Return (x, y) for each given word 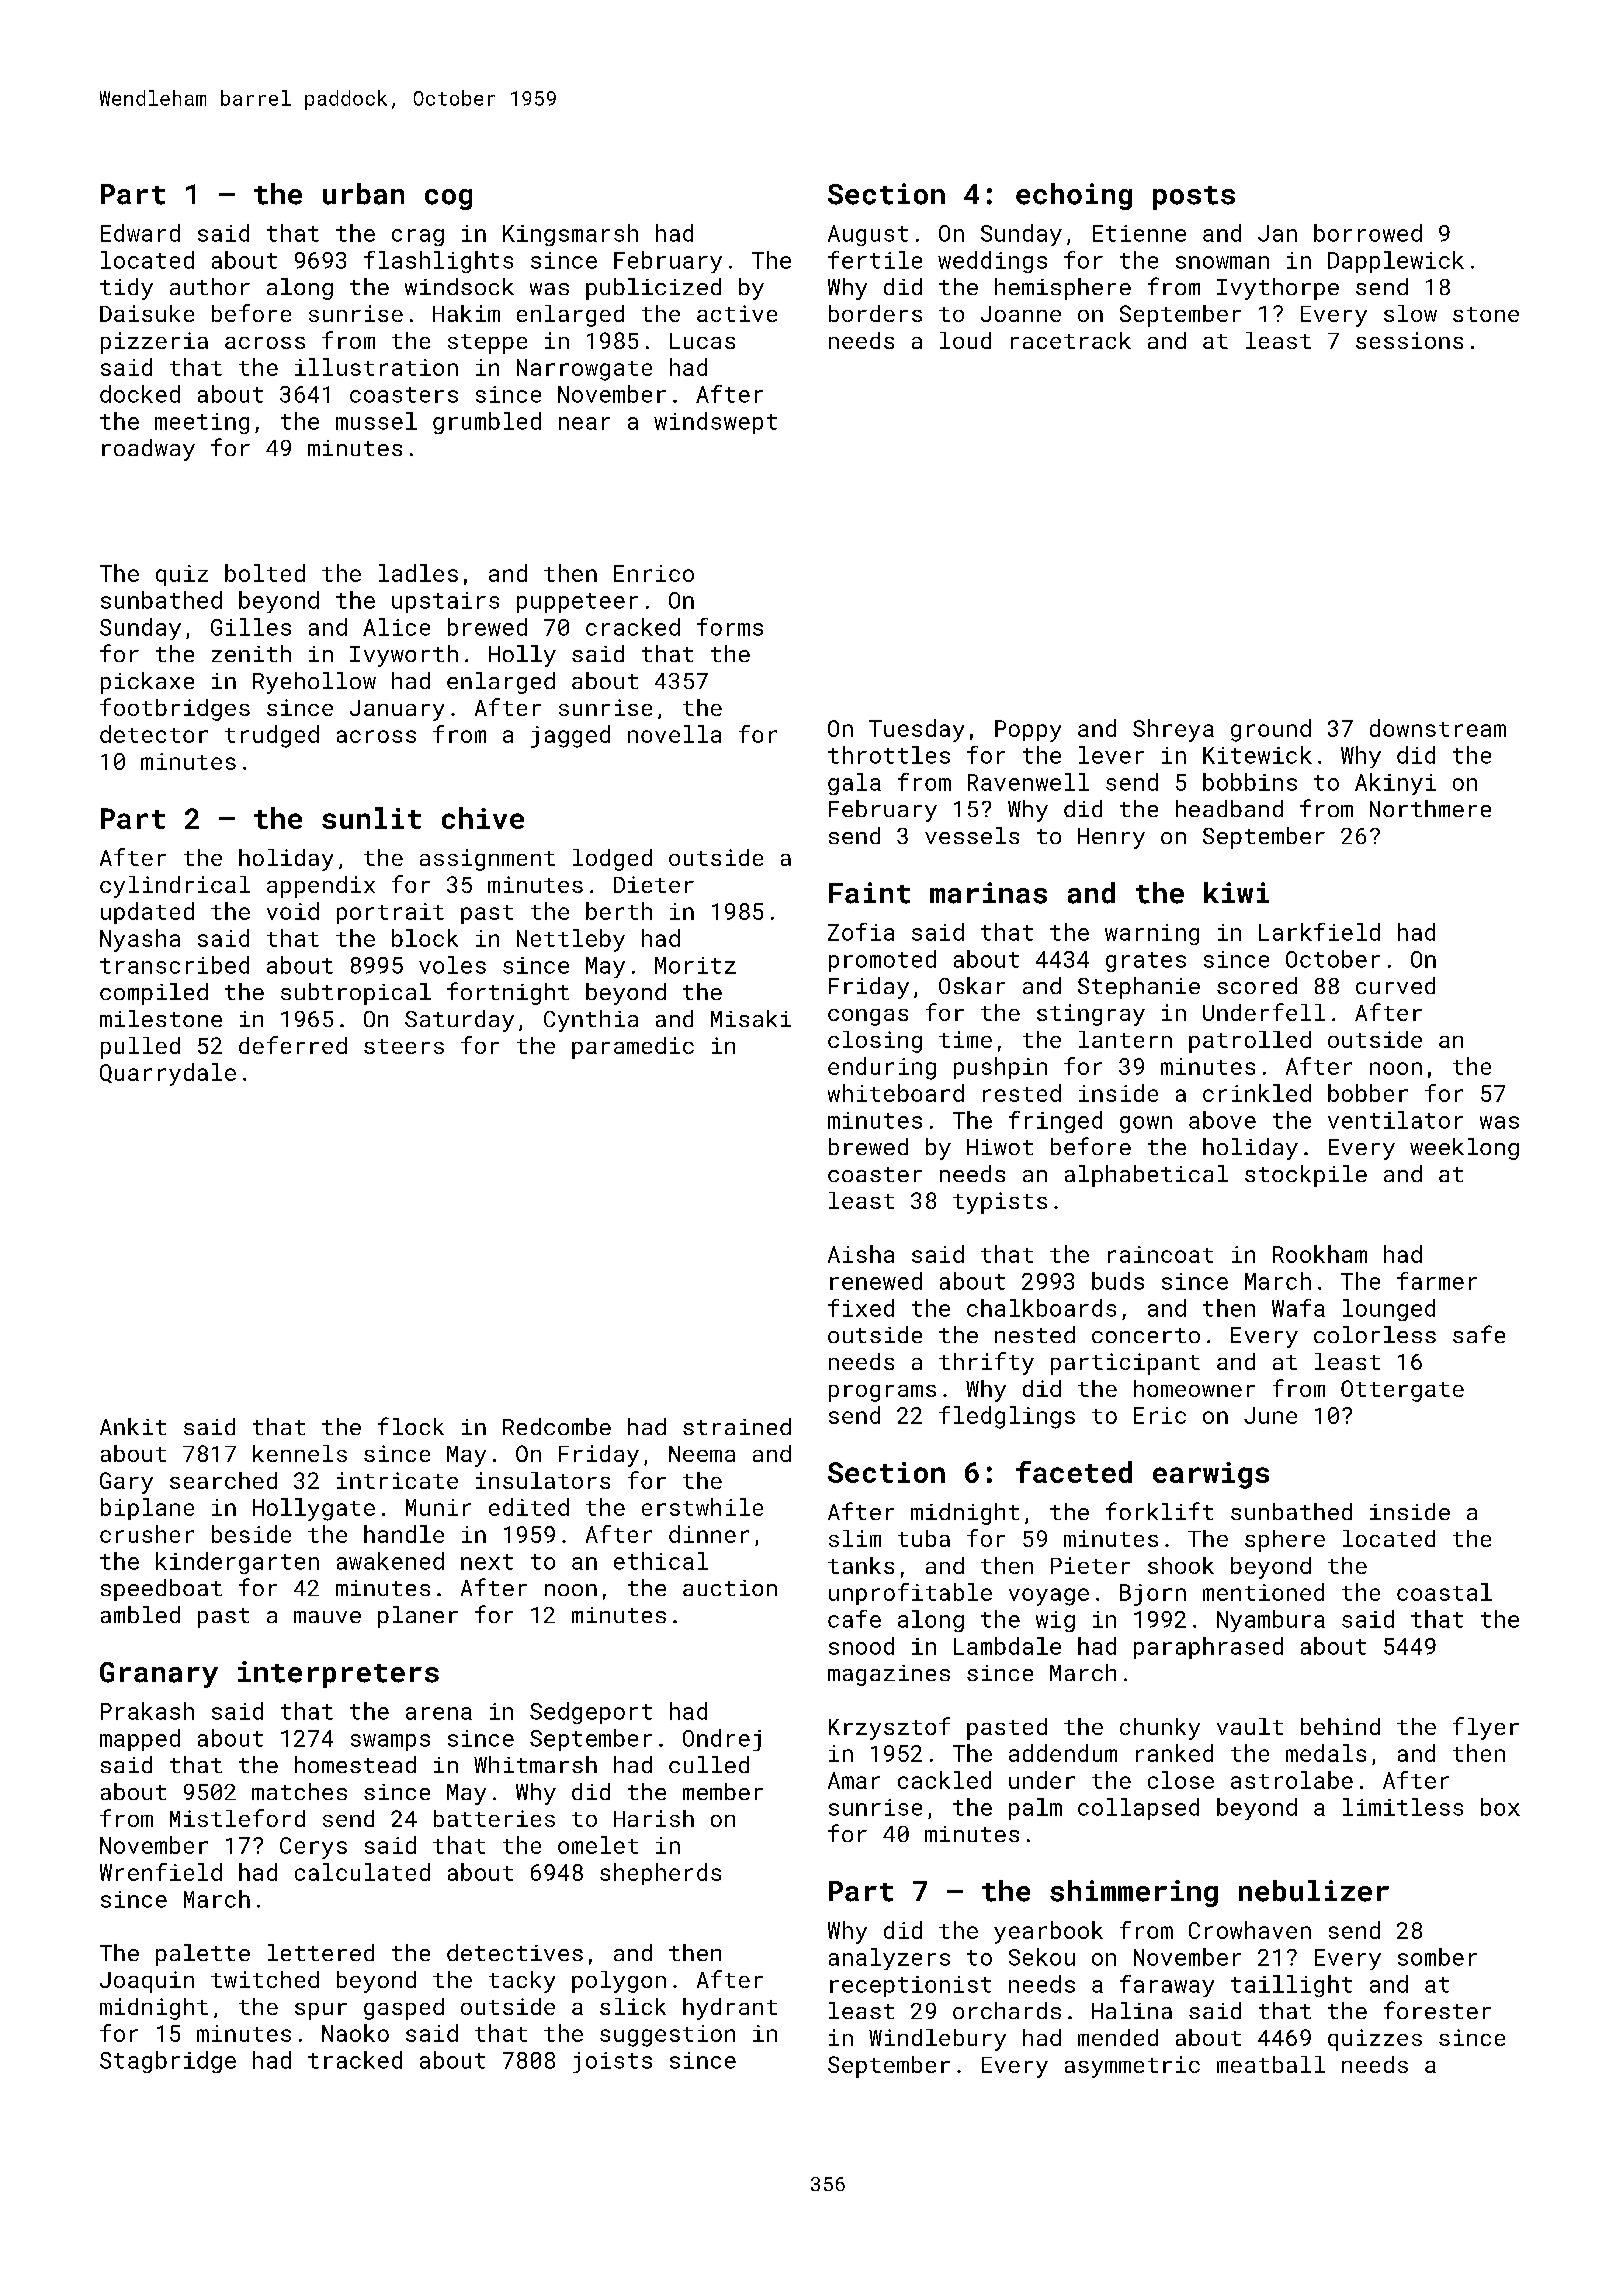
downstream (1438, 728)
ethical (661, 1561)
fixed (861, 1308)
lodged (612, 860)
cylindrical (175, 887)
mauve (327, 1617)
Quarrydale (168, 1074)
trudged (272, 736)
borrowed (1368, 233)
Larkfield (1319, 932)
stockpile (1306, 1176)
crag (418, 237)
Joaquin (147, 1982)
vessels (972, 835)
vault (1250, 1726)
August (868, 235)
